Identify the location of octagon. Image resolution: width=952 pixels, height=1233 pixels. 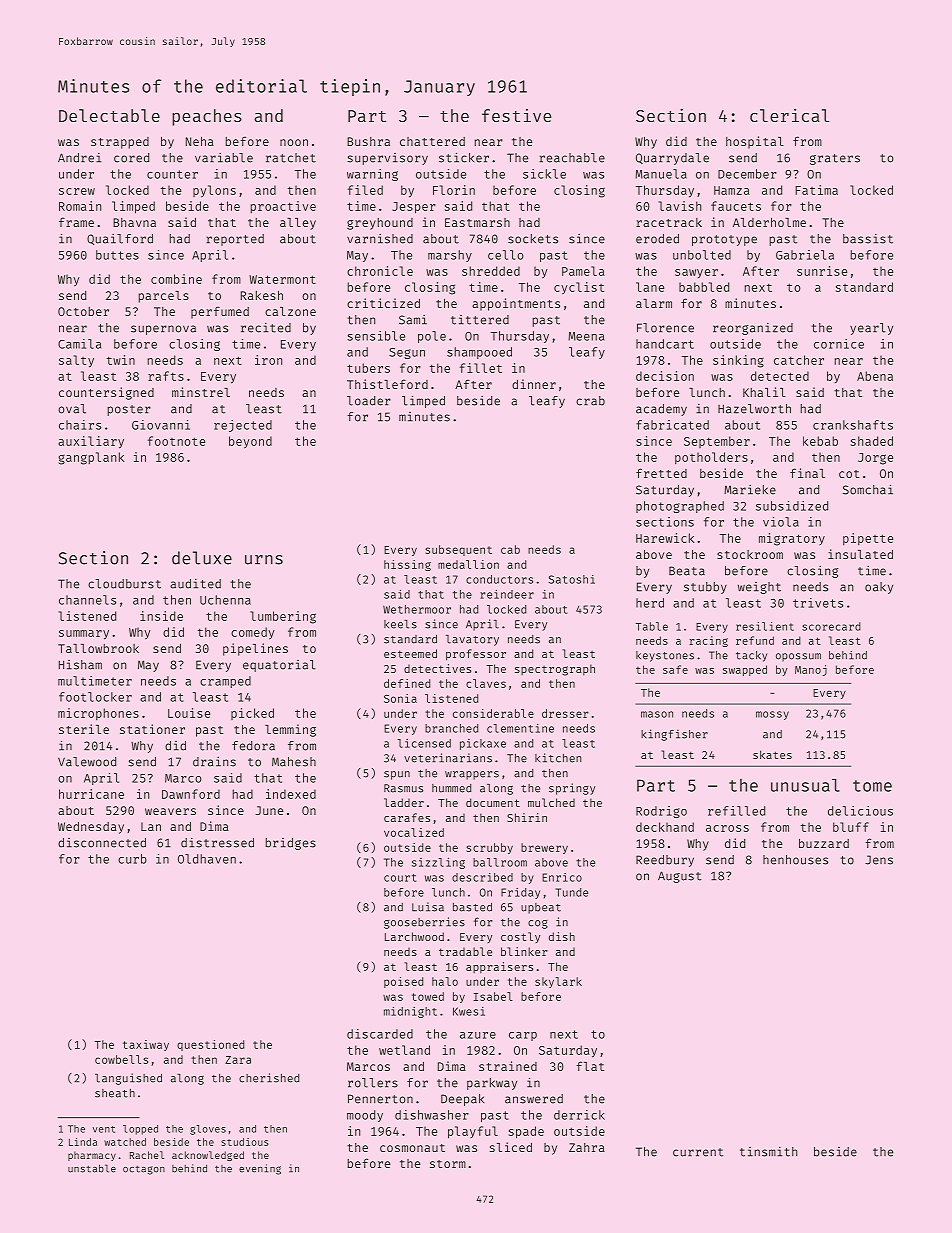
(144, 1170).
